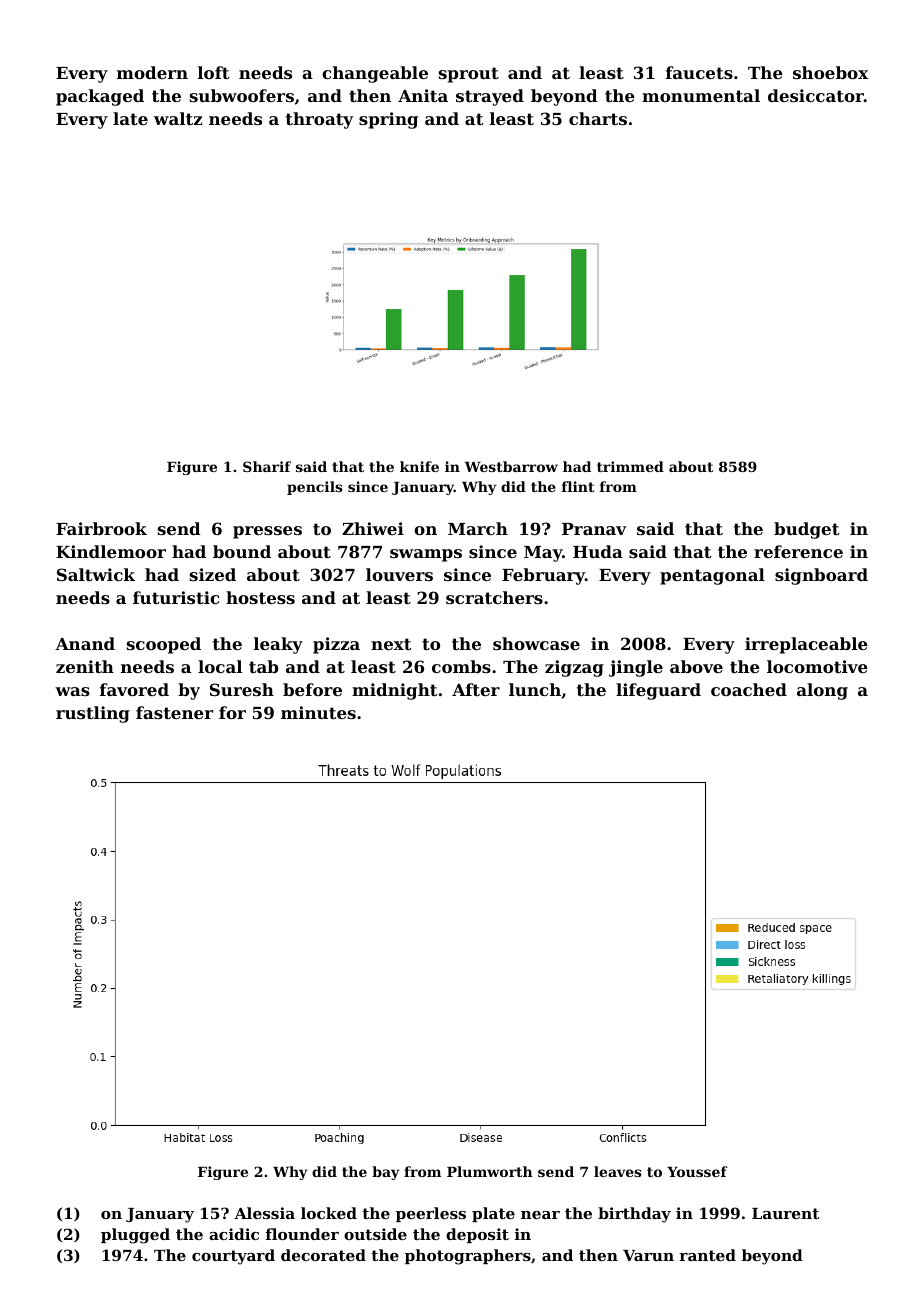 The width and height of the screenshot is (924, 1314). What do you see at coordinates (749, 689) in the screenshot?
I see `coached` at bounding box center [749, 689].
